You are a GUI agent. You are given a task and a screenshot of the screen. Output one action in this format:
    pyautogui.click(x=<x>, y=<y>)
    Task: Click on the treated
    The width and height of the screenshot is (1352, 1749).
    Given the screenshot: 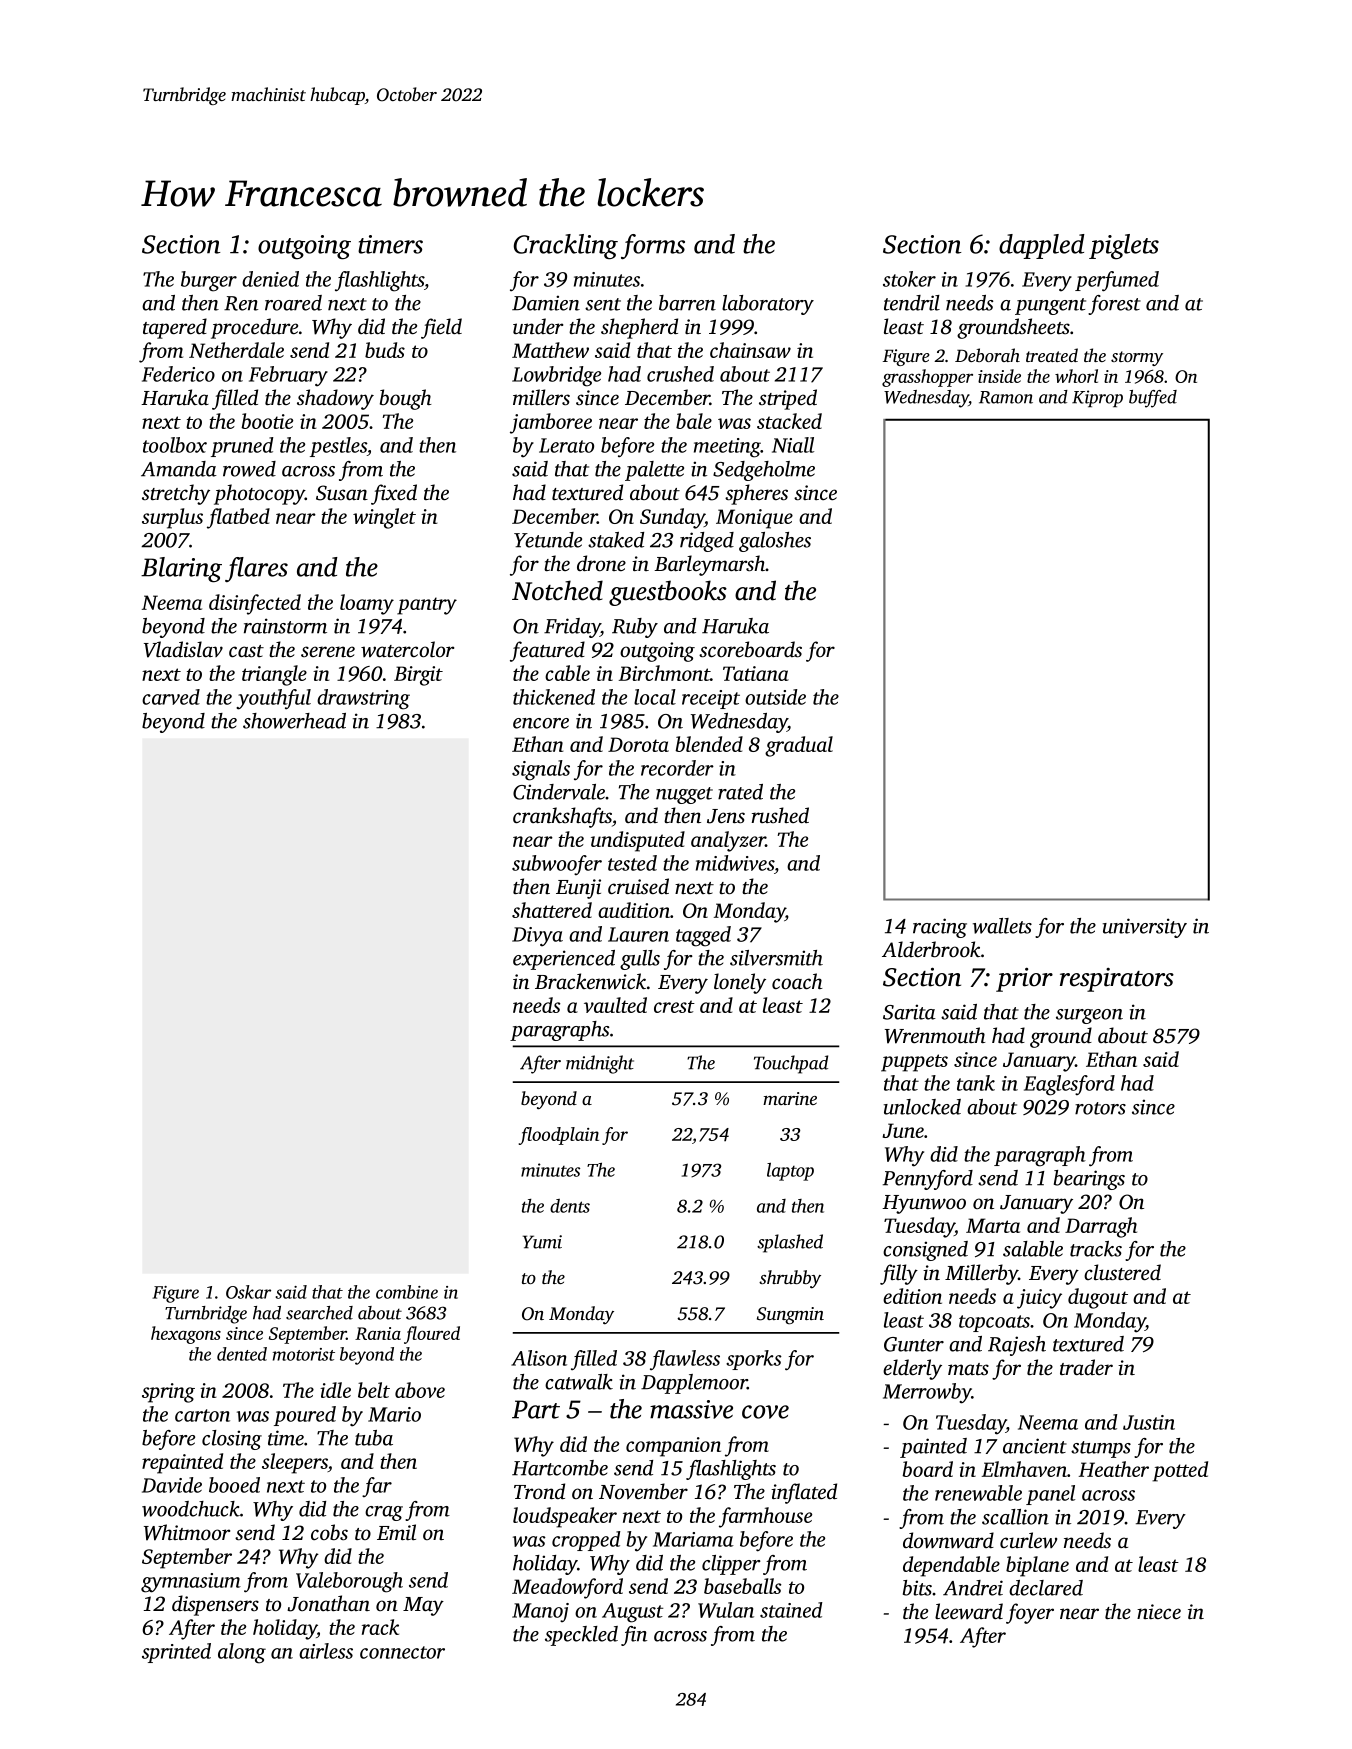 What is the action you would take?
    pyautogui.click(x=1052, y=355)
